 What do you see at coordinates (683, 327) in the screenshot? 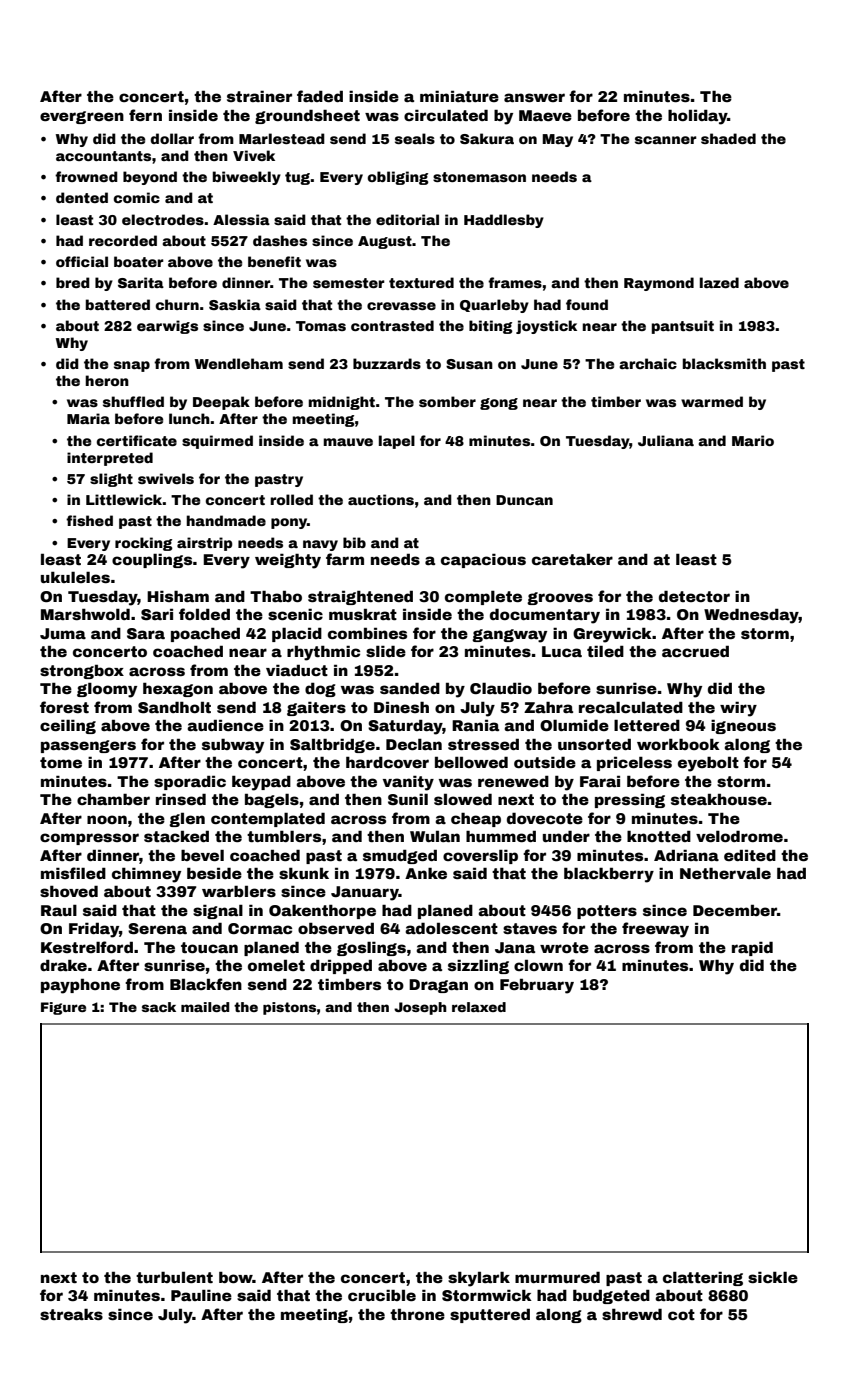
I see `pantsuit` at bounding box center [683, 327].
